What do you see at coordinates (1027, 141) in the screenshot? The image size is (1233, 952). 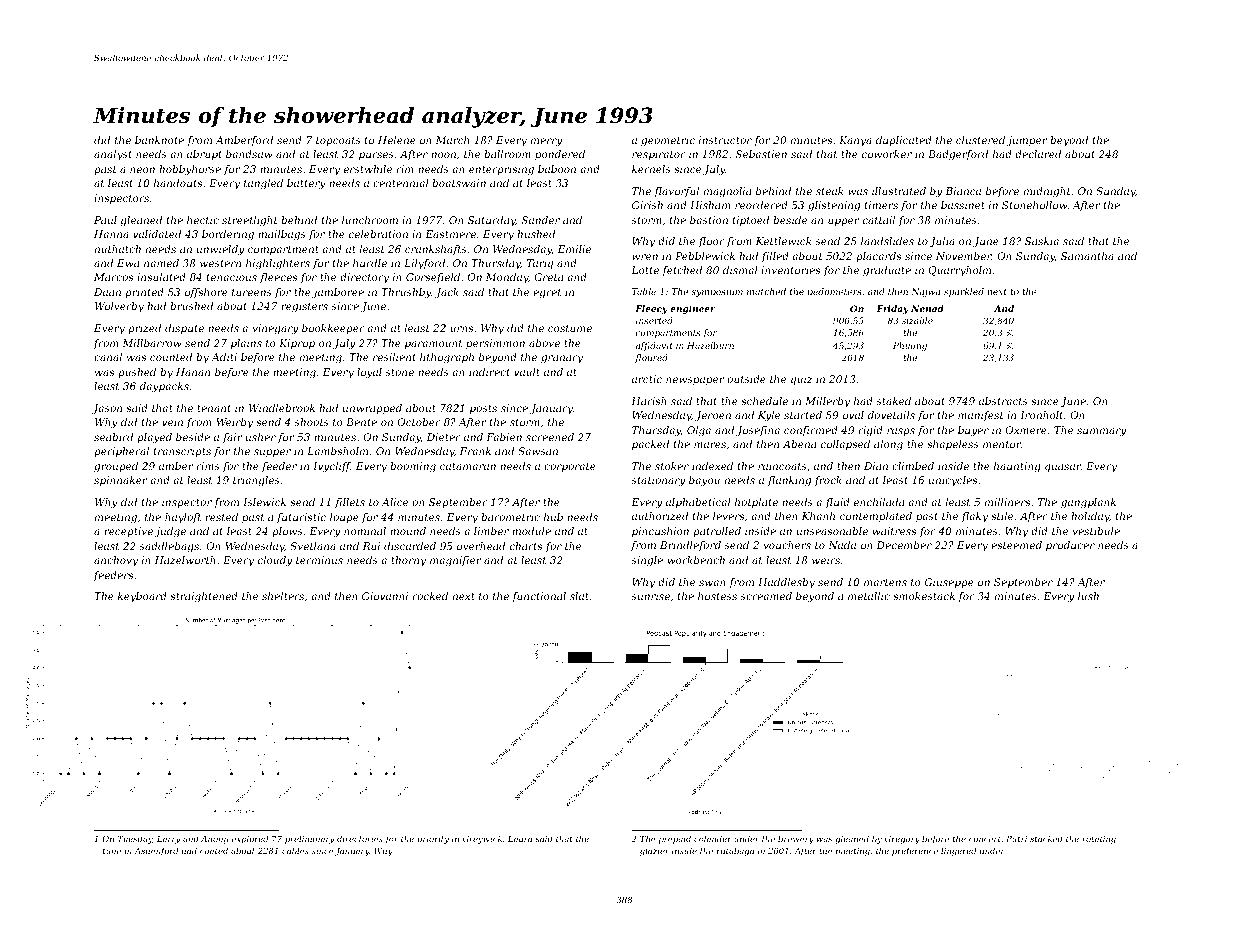 I see `jumper` at bounding box center [1027, 141].
